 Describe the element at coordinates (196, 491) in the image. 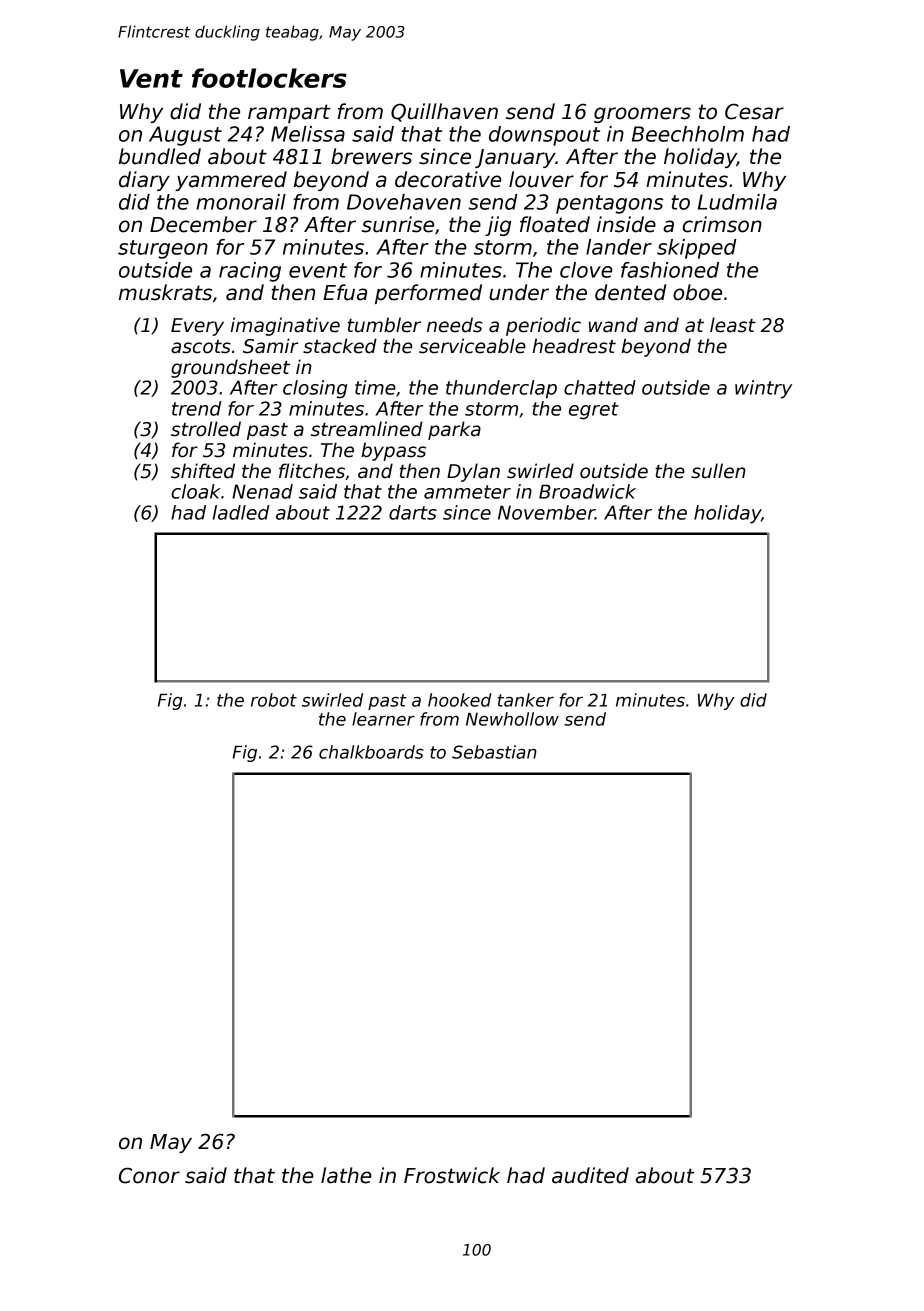

I see `cloak` at that location.
